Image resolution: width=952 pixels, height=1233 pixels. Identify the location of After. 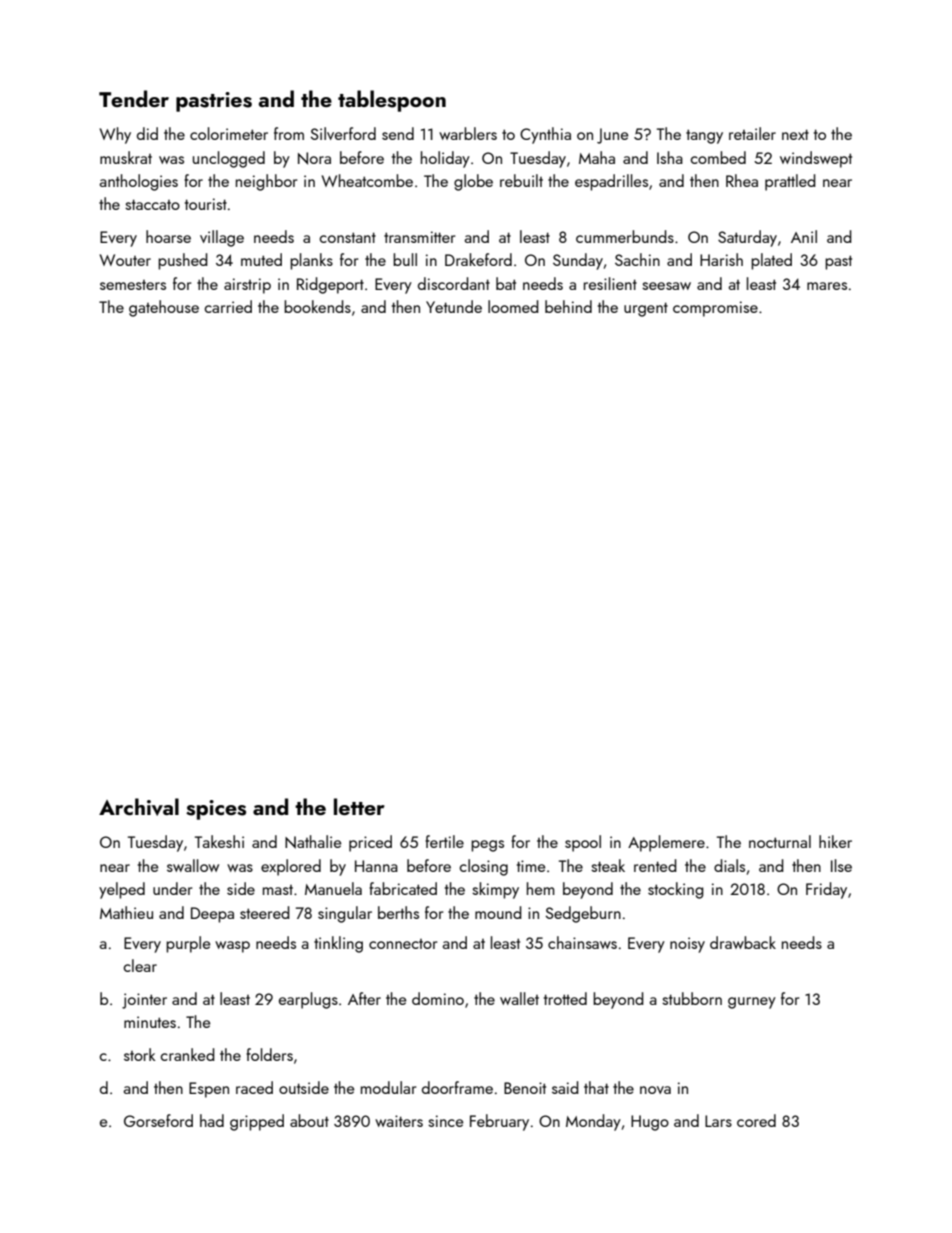
(364, 998).
